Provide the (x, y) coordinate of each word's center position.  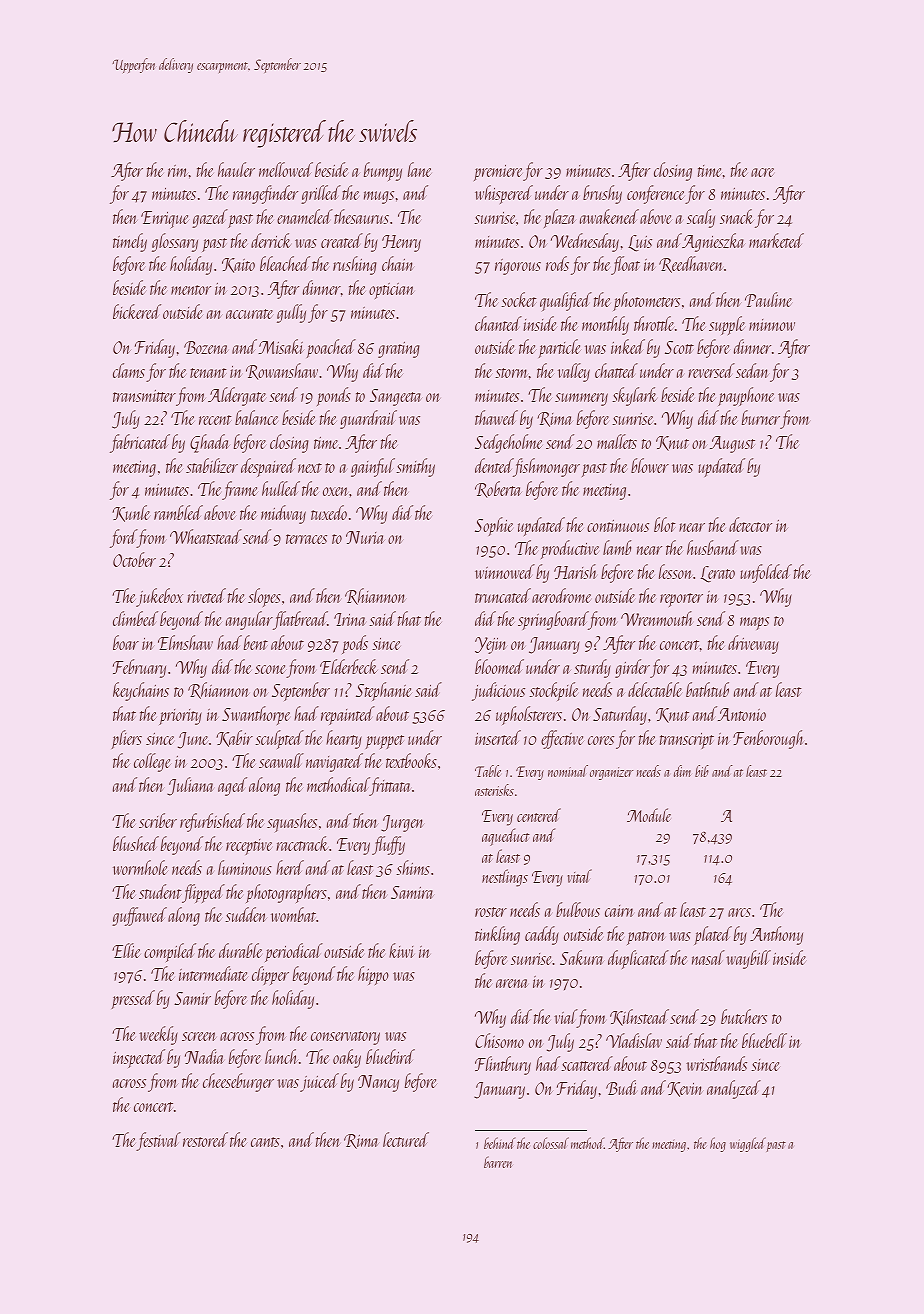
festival (159, 1141)
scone (270, 669)
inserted (498, 737)
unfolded (766, 573)
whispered (504, 194)
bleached (285, 263)
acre (762, 172)
